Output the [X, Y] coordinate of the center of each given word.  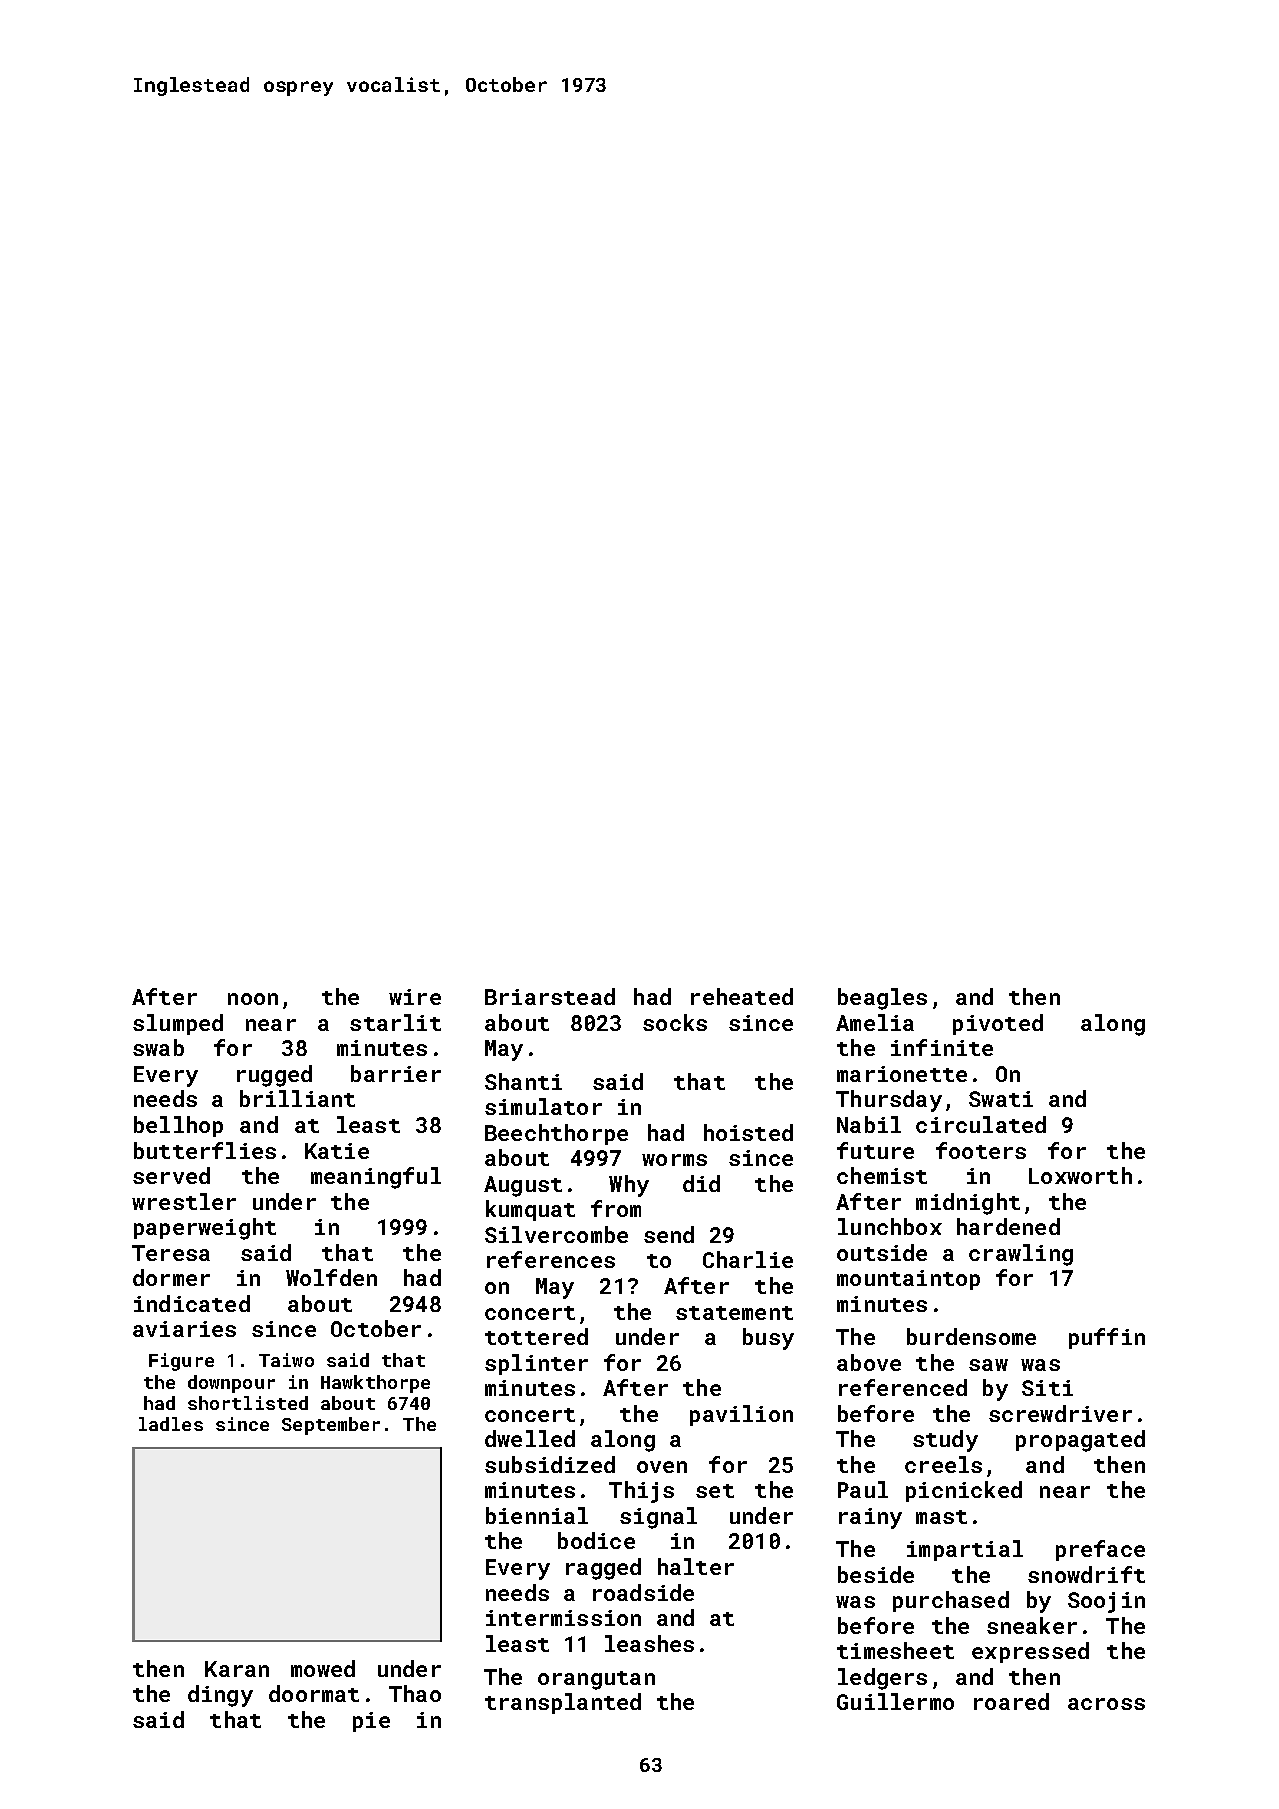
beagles [882, 999]
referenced [903, 1387]
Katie [337, 1151]
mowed [323, 1668]
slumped [178, 1024]
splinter [536, 1364]
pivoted [998, 1024]
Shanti [523, 1081]
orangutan [596, 1680]
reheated [742, 996]
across [1106, 1704]
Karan [237, 1669]
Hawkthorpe [375, 1384]
